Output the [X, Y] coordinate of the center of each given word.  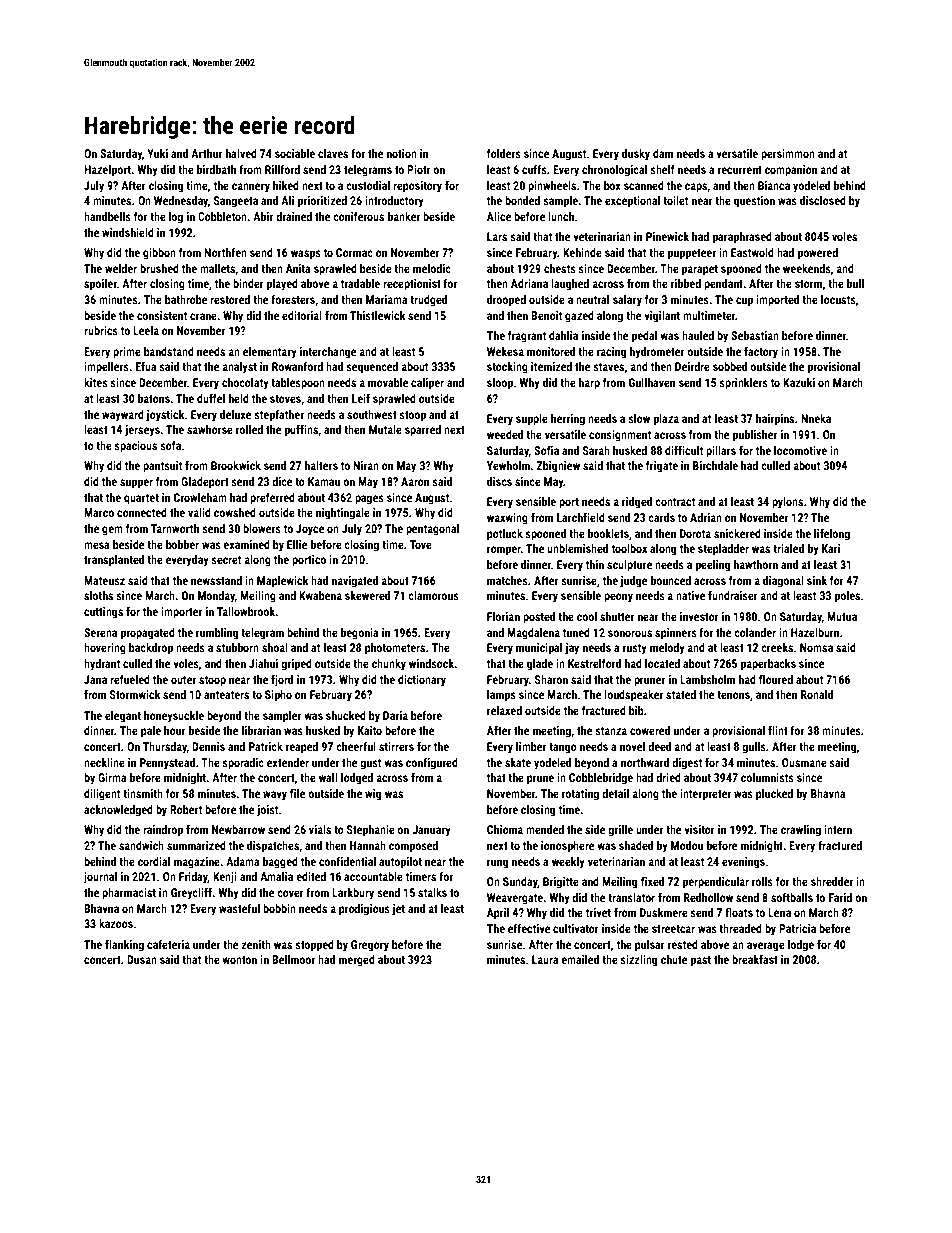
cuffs [534, 169]
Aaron [415, 481]
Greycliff [191, 894]
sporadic [243, 764]
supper [136, 484]
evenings [743, 863]
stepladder [723, 550]
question [754, 202]
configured [432, 764]
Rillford [282, 169]
